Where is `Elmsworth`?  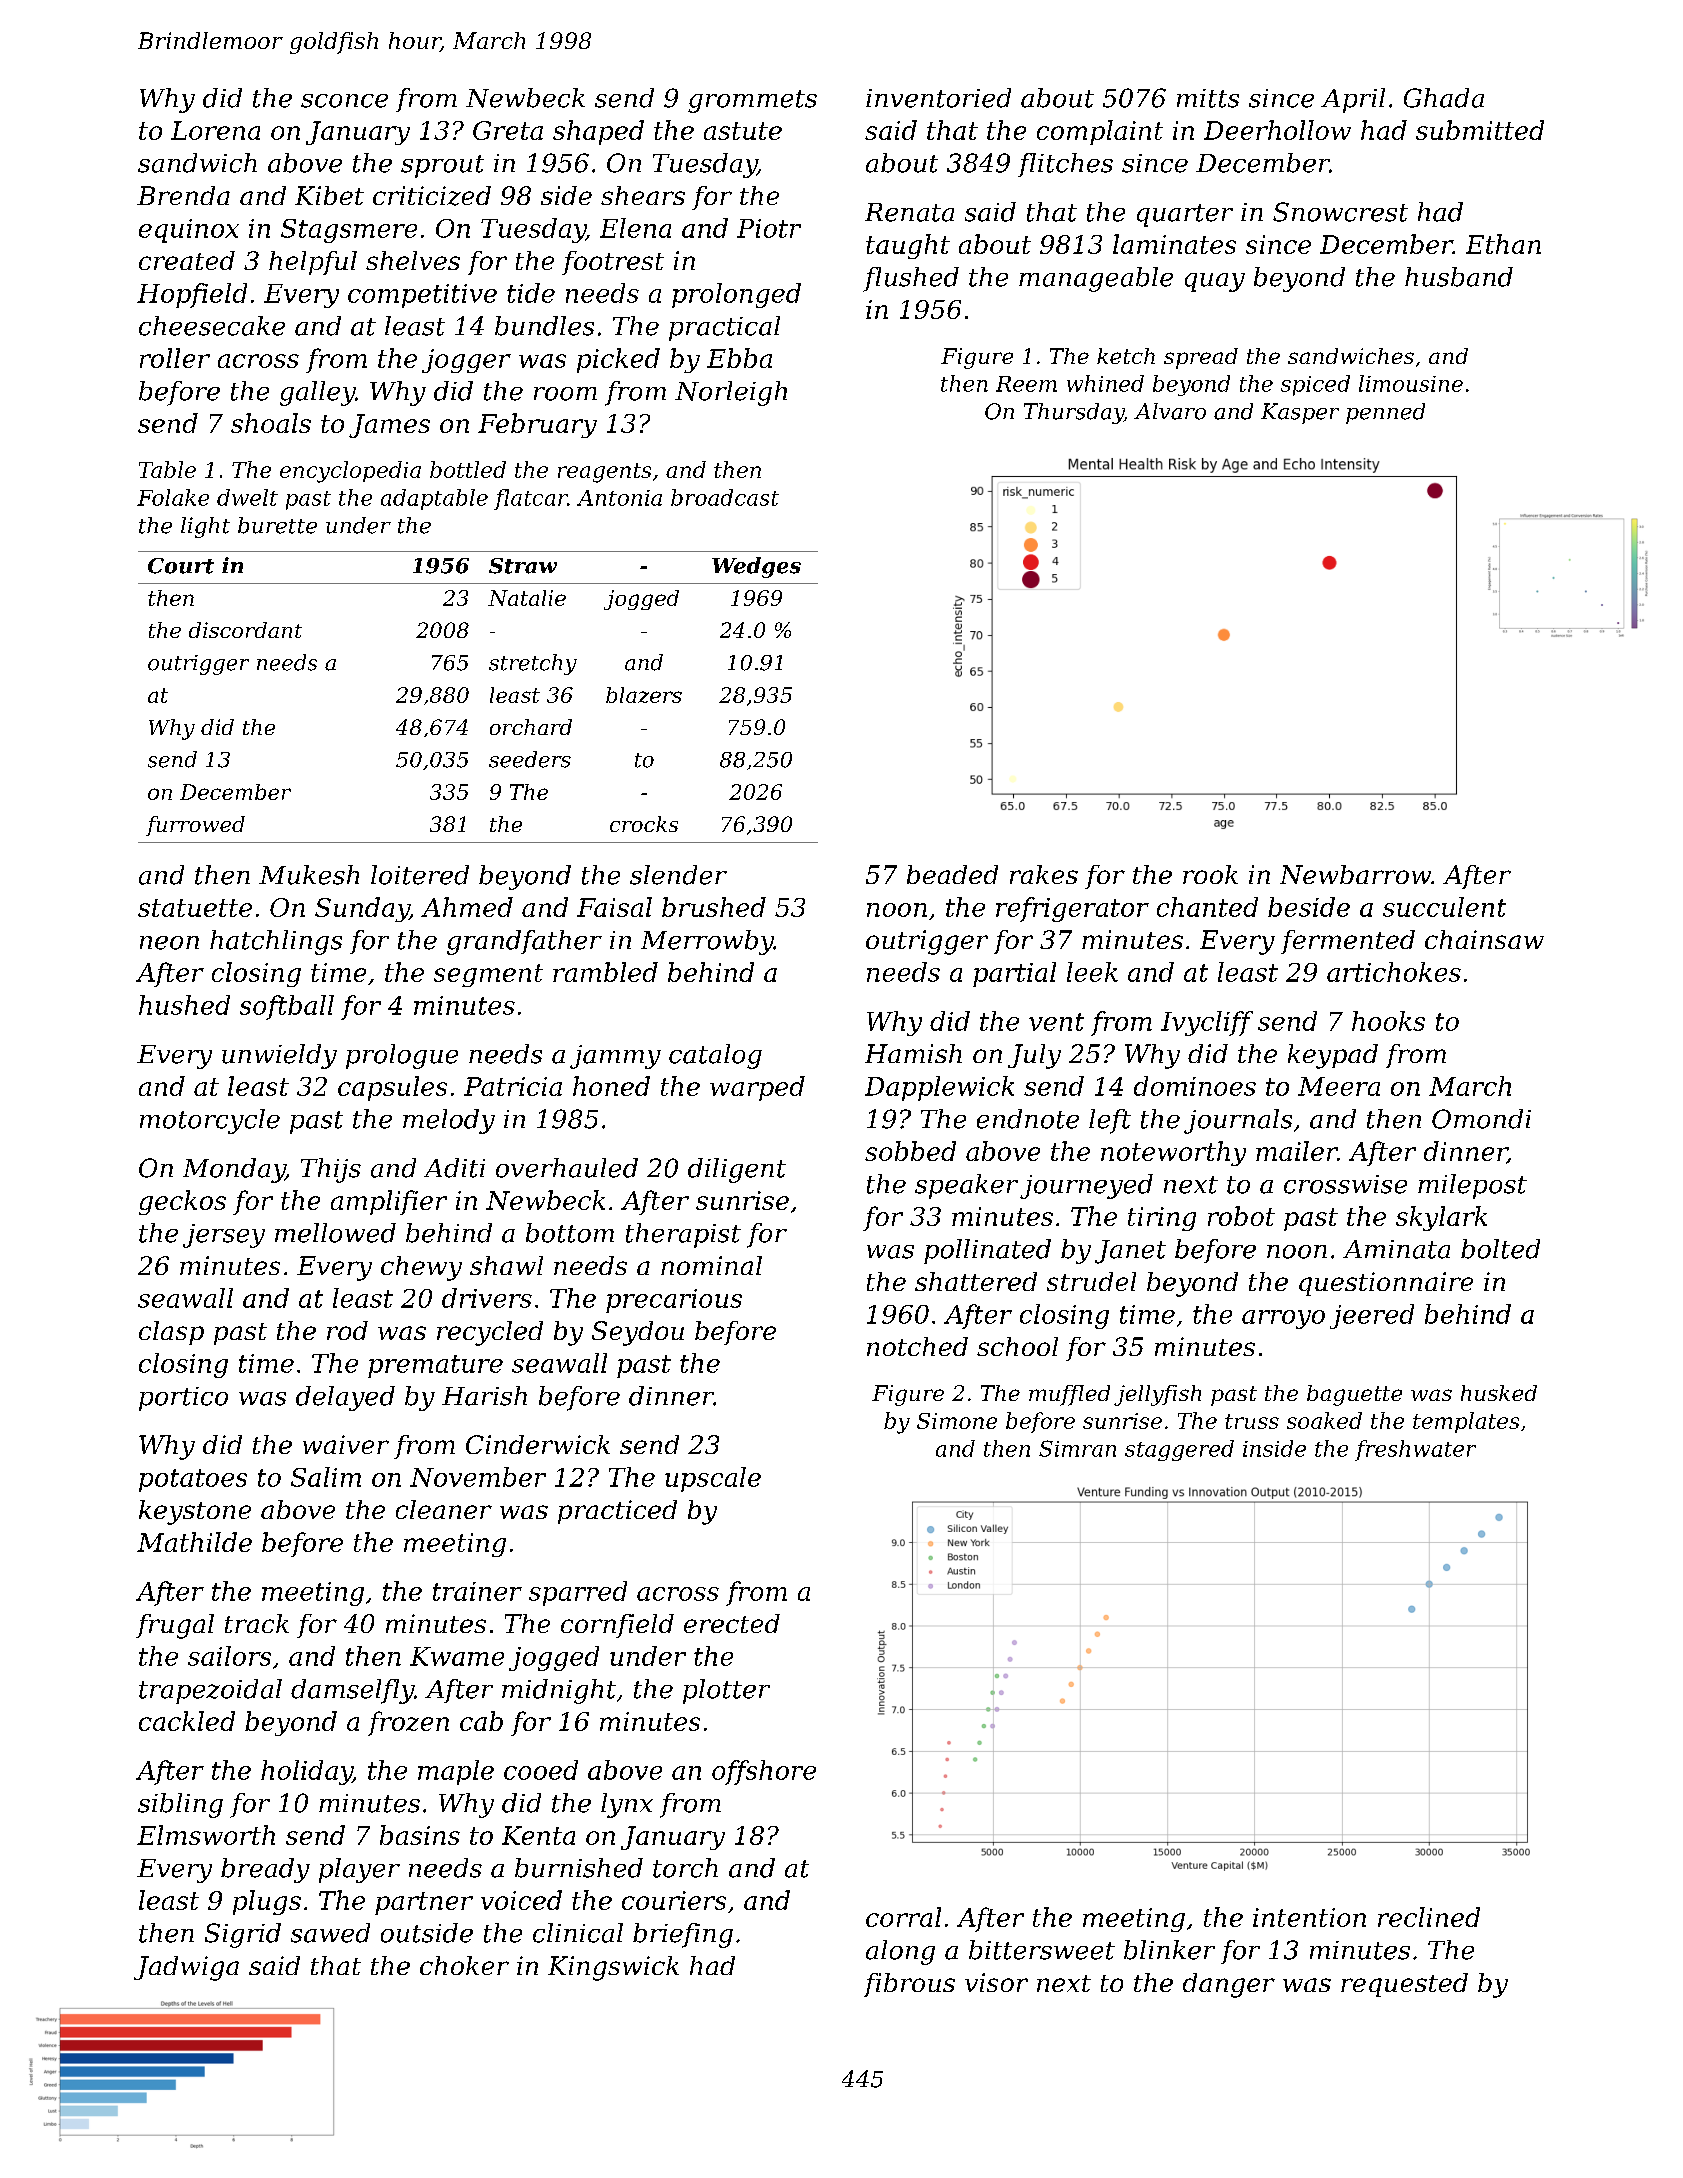 Elmsworth is located at coordinates (206, 1835).
